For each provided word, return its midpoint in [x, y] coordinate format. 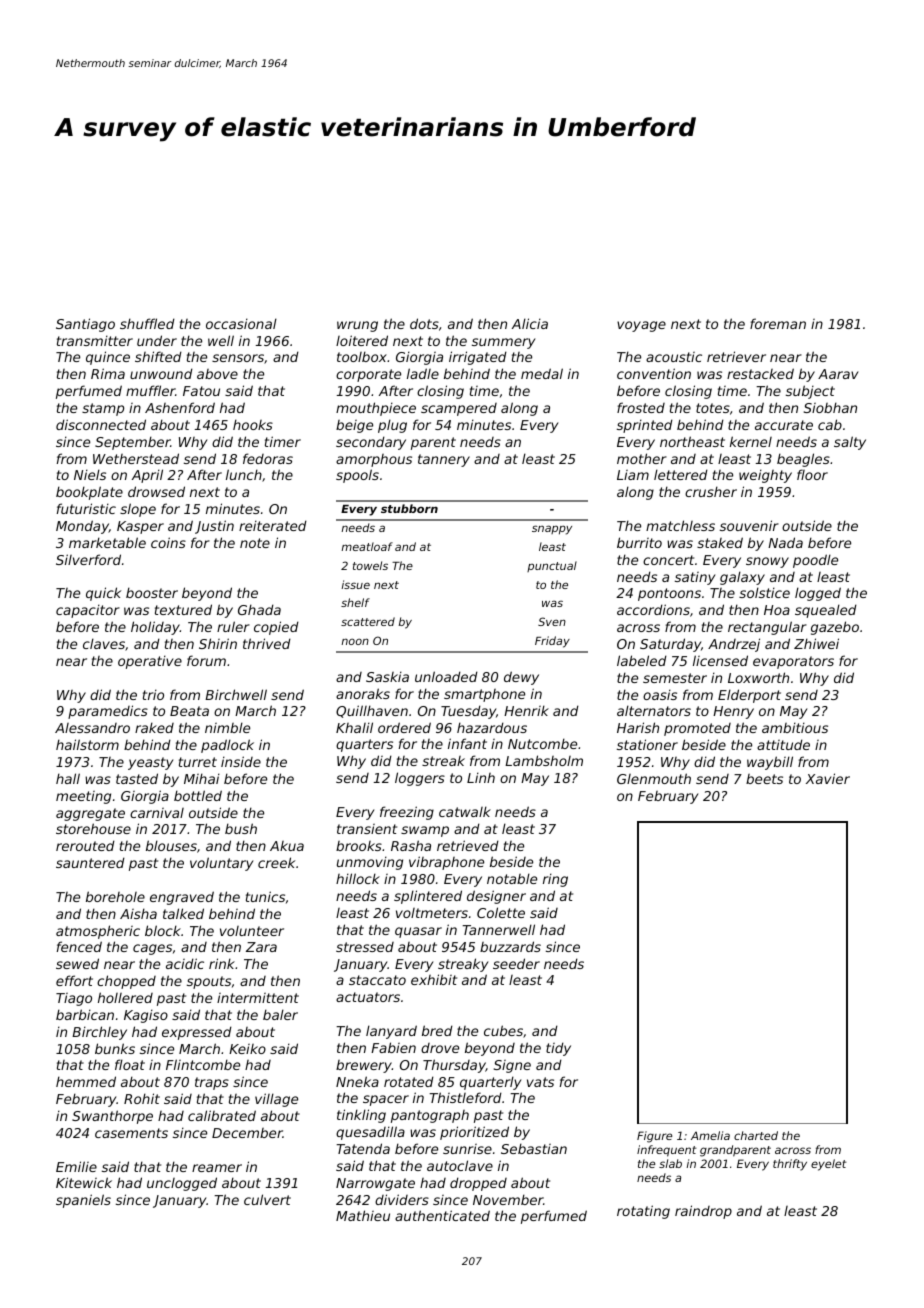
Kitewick [84, 1182]
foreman [778, 323]
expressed [197, 1033]
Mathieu [363, 1215]
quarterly [490, 1083]
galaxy [742, 578]
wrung [357, 326]
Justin [214, 527]
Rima [108, 373]
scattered [368, 621]
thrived [267, 643]
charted [756, 1135]
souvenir [749, 525]
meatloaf [367, 546]
